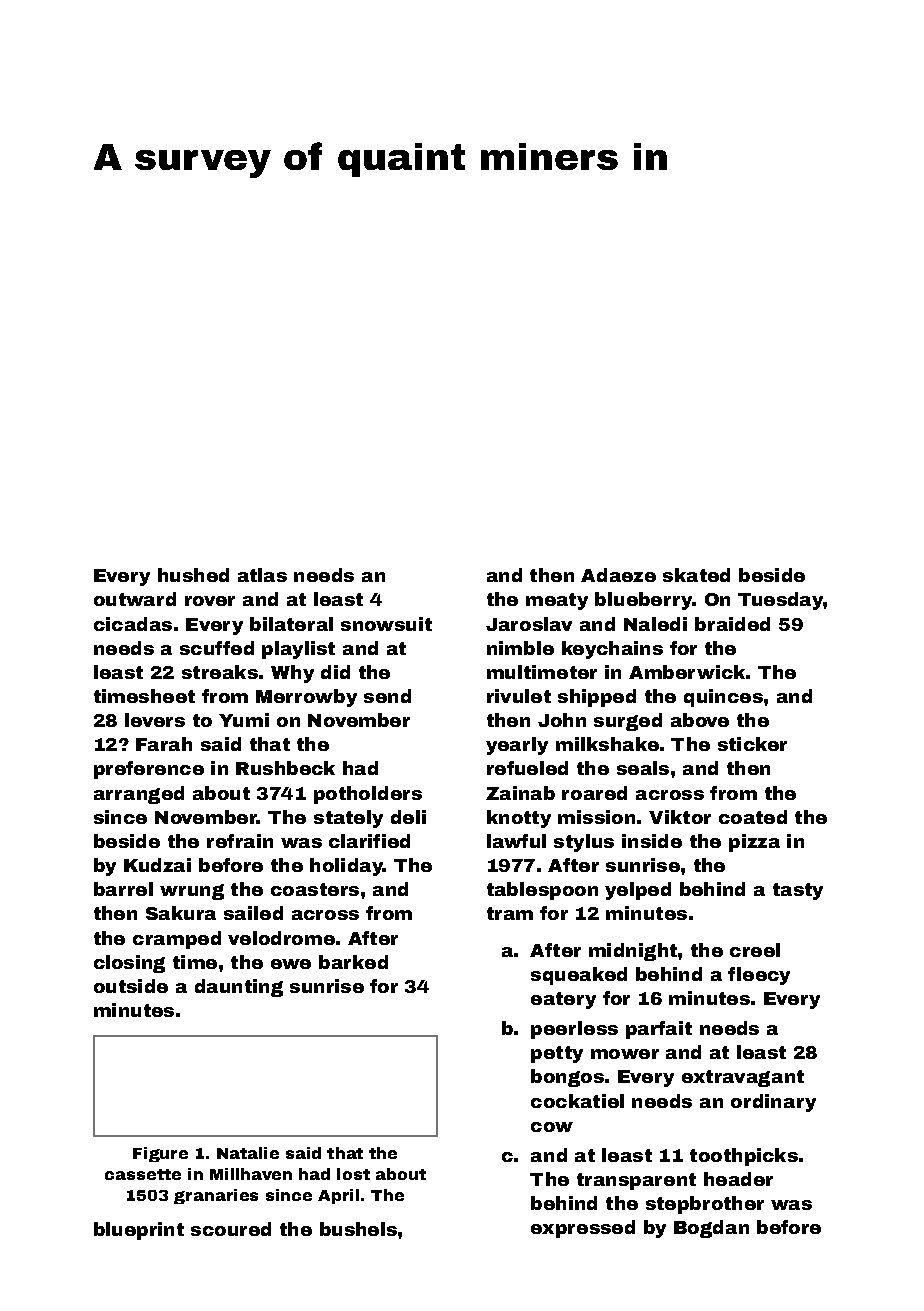  I want to click on cramped, so click(177, 940).
